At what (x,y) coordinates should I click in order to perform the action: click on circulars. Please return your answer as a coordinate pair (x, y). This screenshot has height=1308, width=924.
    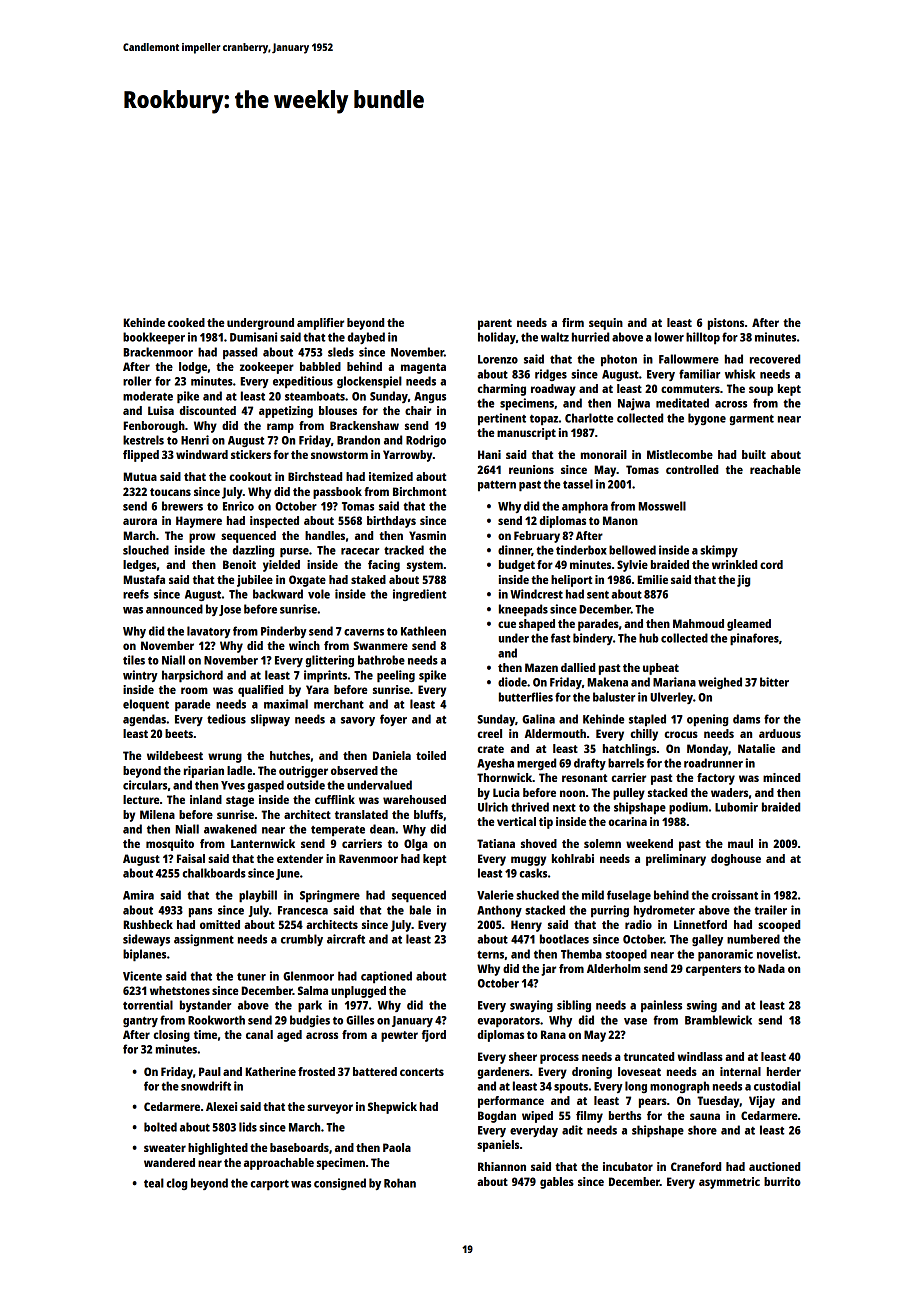
    Looking at the image, I should click on (145, 785).
